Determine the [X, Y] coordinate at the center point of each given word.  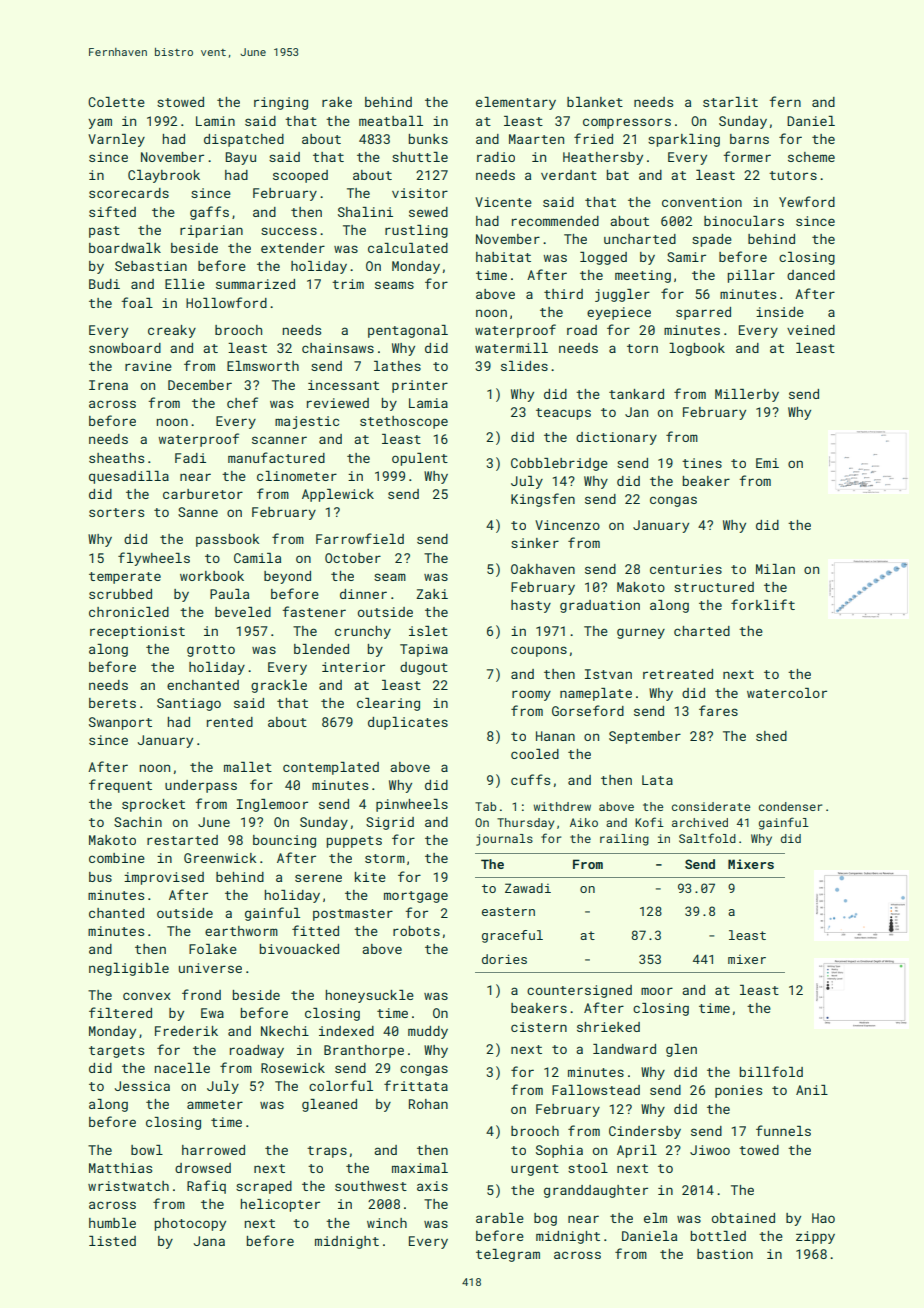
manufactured [276, 457]
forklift [763, 604]
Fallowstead [596, 1090]
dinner [363, 594]
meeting [643, 276]
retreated [678, 674]
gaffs [209, 213]
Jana [209, 1241]
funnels [783, 1130]
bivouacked [299, 949]
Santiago [189, 704]
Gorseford [588, 710]
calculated [408, 248]
